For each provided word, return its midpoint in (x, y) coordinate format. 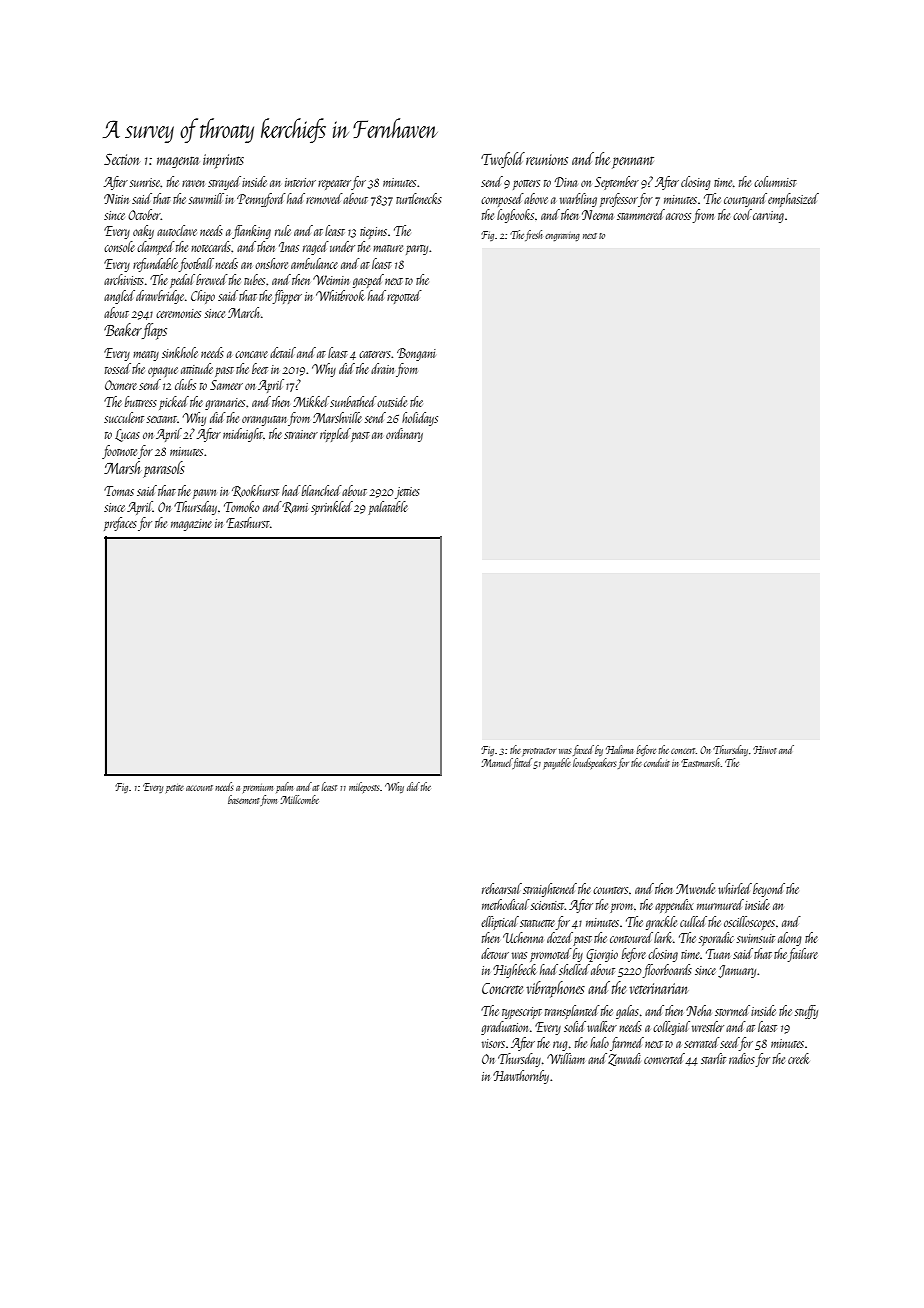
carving (768, 217)
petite (175, 788)
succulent (124, 417)
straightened (550, 890)
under (342, 246)
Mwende (695, 888)
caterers (375, 354)
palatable (388, 508)
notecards (211, 246)
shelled (574, 969)
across (678, 216)
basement (244, 799)
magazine (191, 525)
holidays (420, 419)
